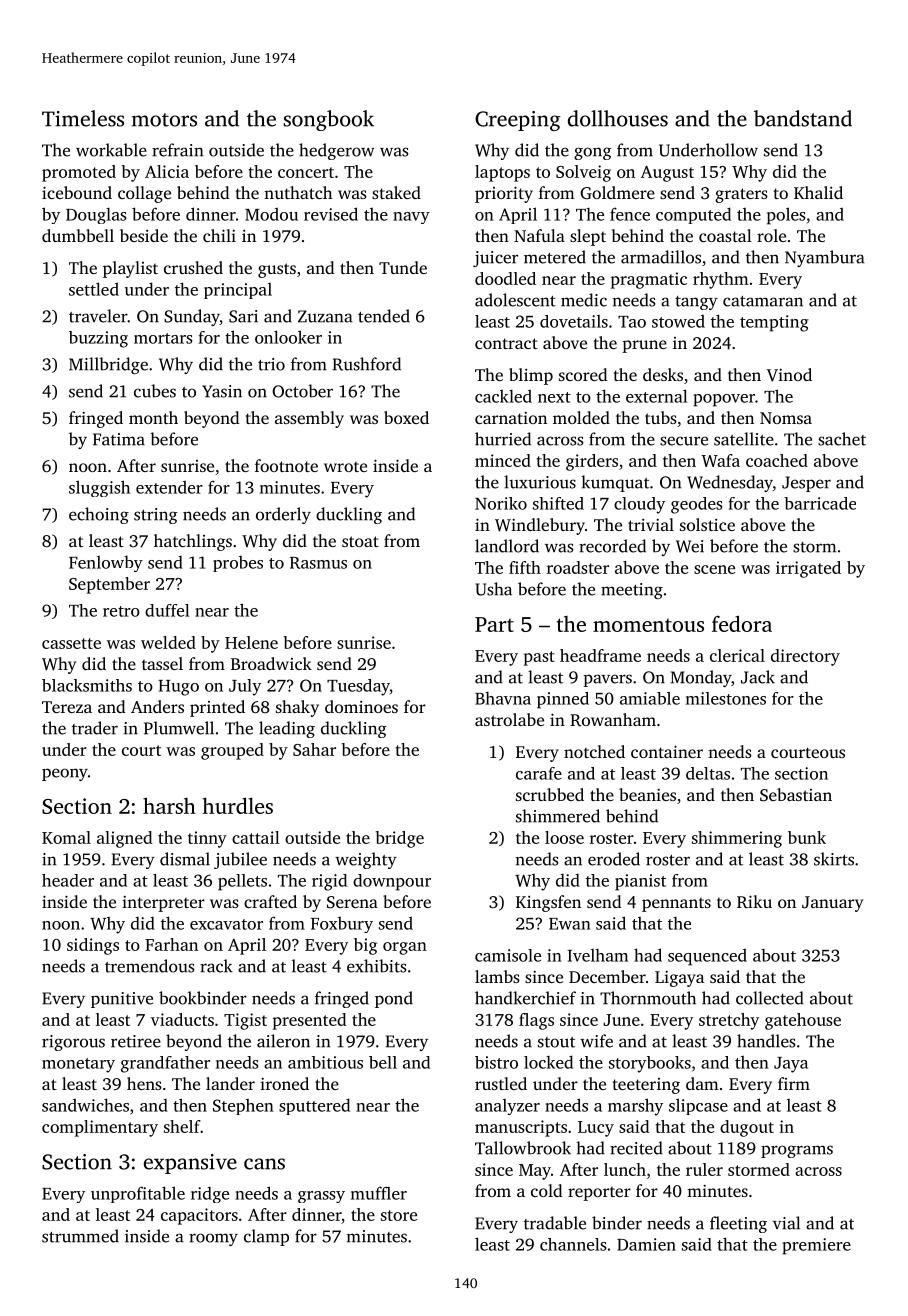  What do you see at coordinates (213, 1239) in the screenshot?
I see `roomy` at bounding box center [213, 1239].
